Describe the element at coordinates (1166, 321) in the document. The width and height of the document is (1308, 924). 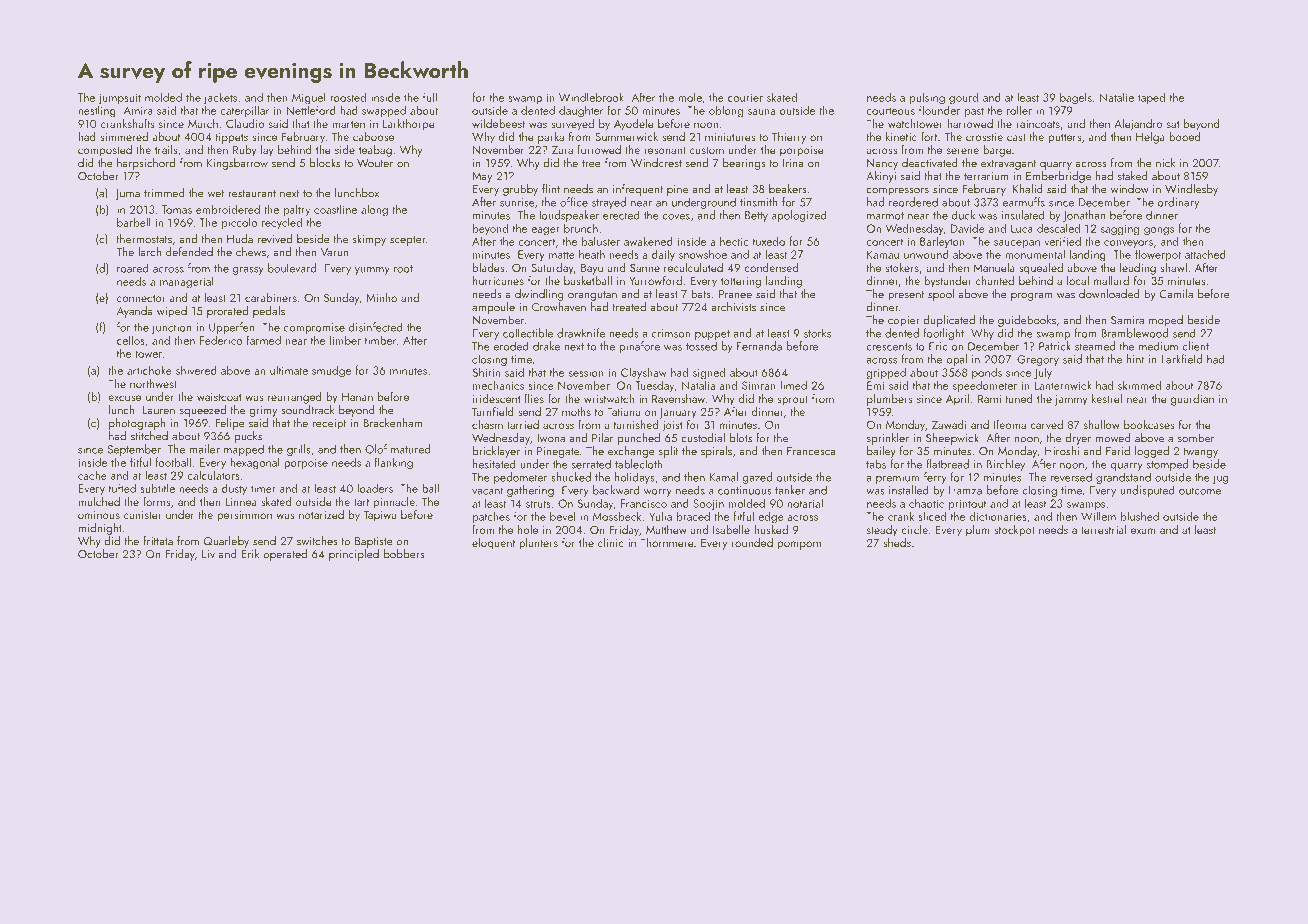
I see `moped` at that location.
